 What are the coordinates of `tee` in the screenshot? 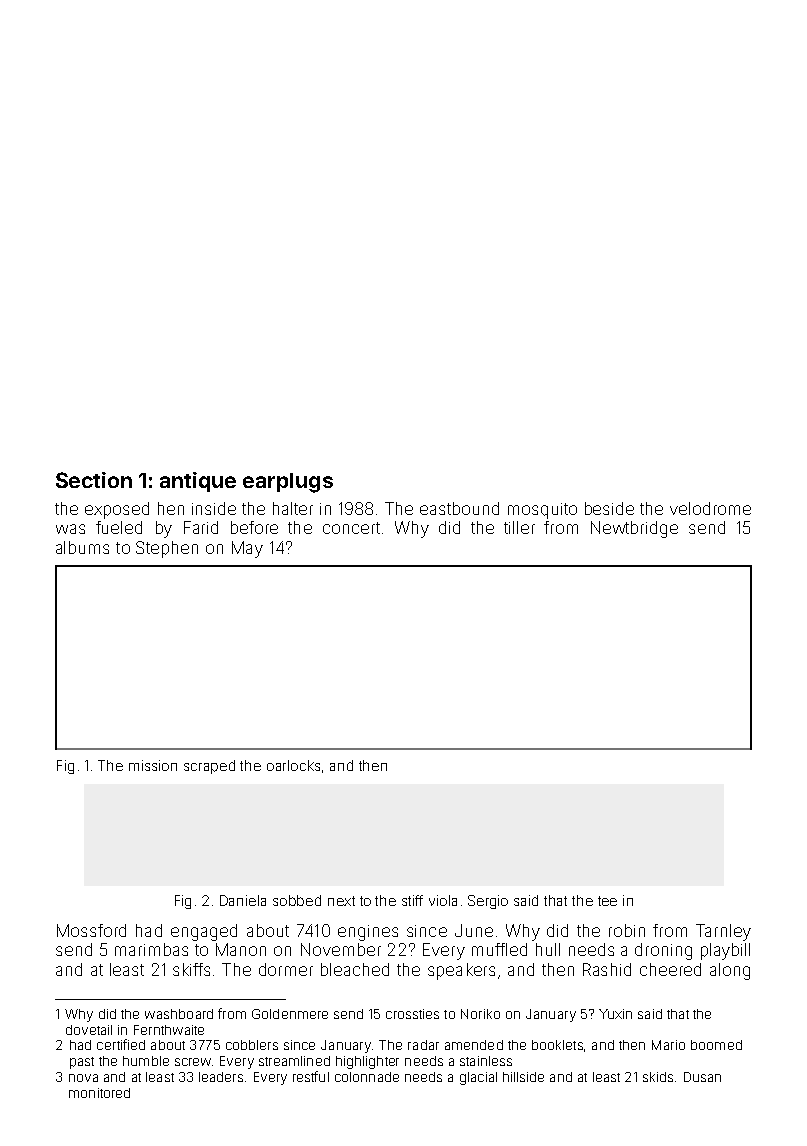 It's located at (607, 901).
